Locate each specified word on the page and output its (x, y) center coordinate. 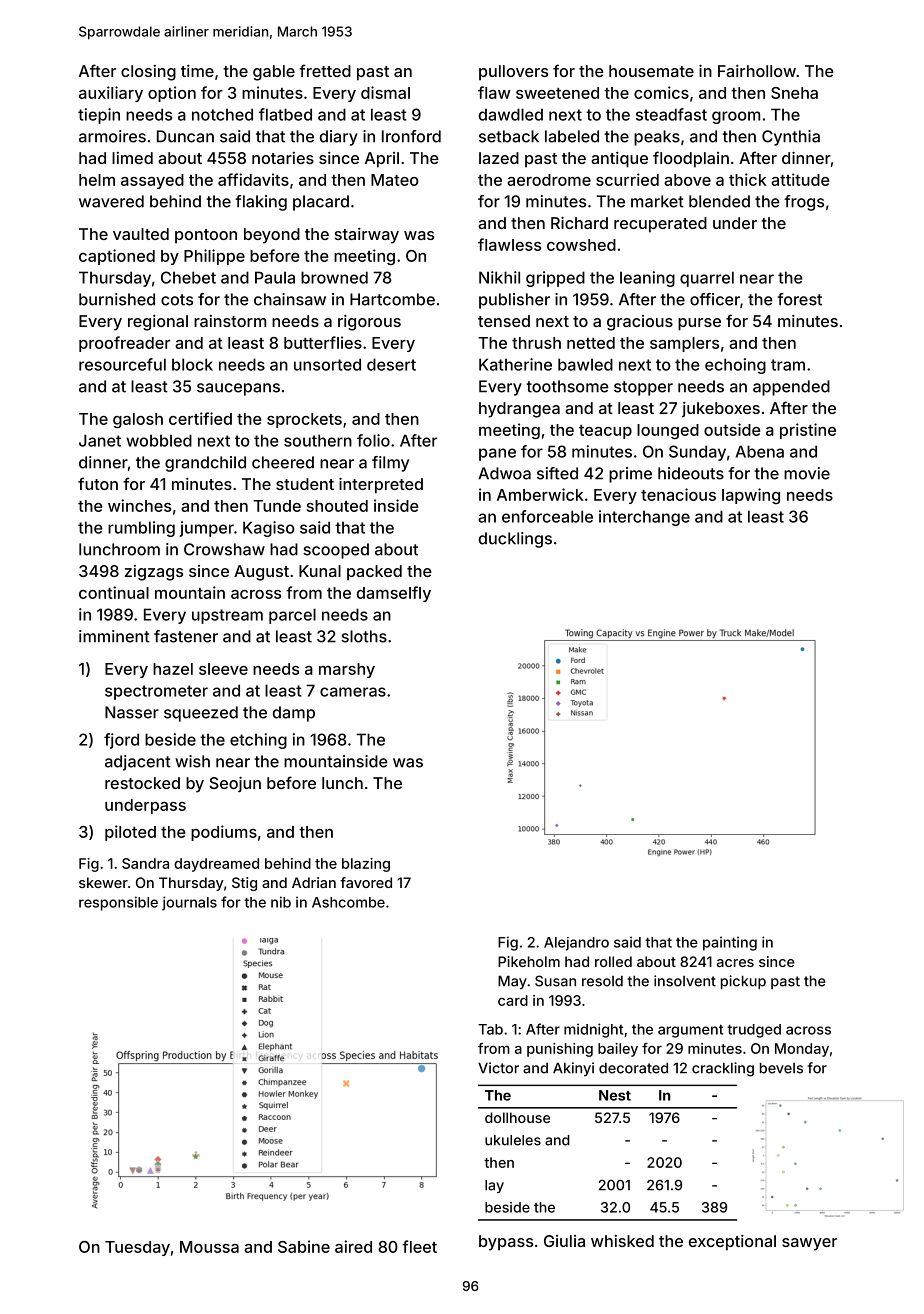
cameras (353, 692)
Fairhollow (757, 71)
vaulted (141, 234)
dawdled (511, 114)
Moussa (209, 1247)
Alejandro (576, 944)
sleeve (223, 669)
